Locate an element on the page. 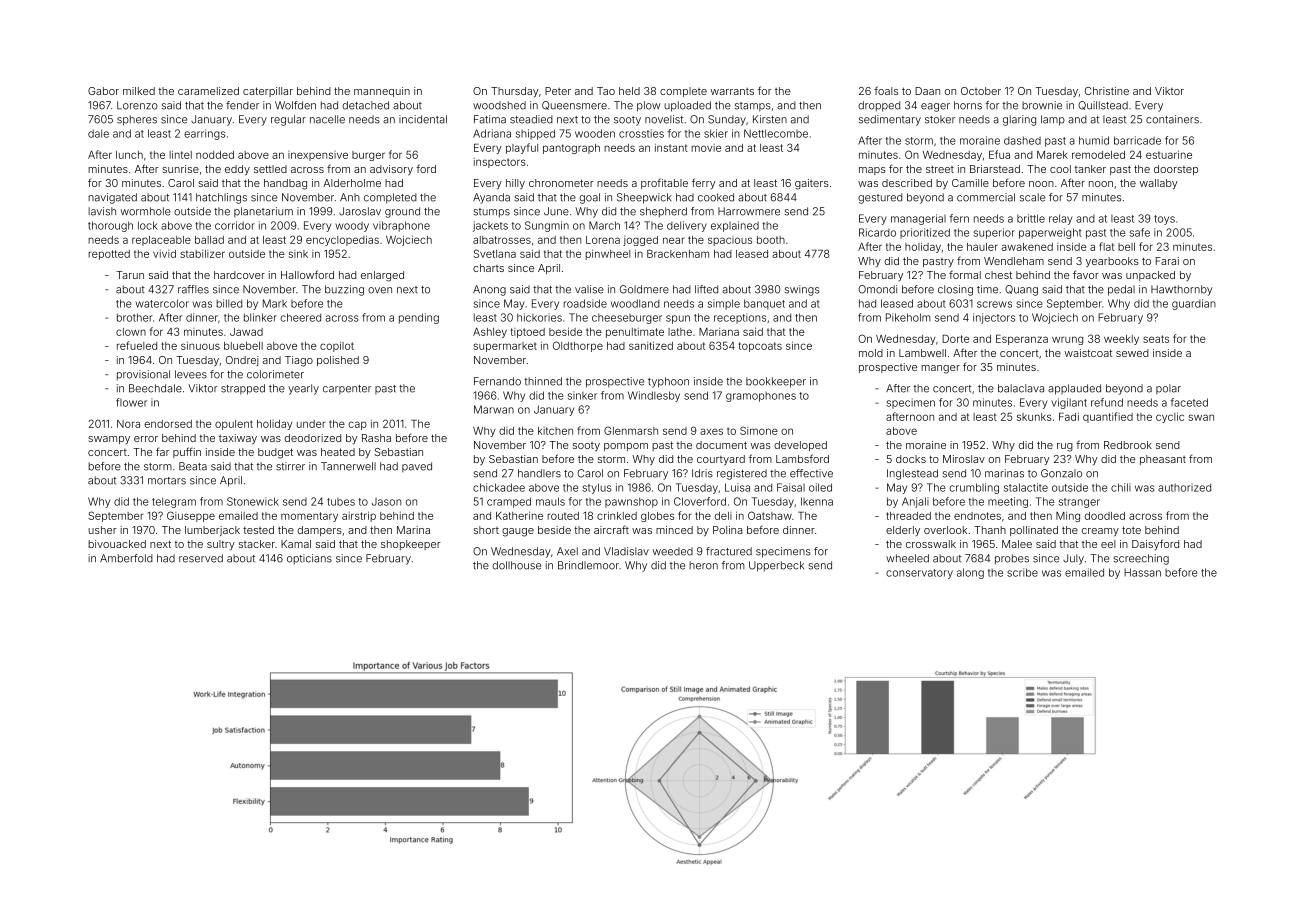 The width and height of the document is (1308, 924). Hawthornby is located at coordinates (1182, 290).
